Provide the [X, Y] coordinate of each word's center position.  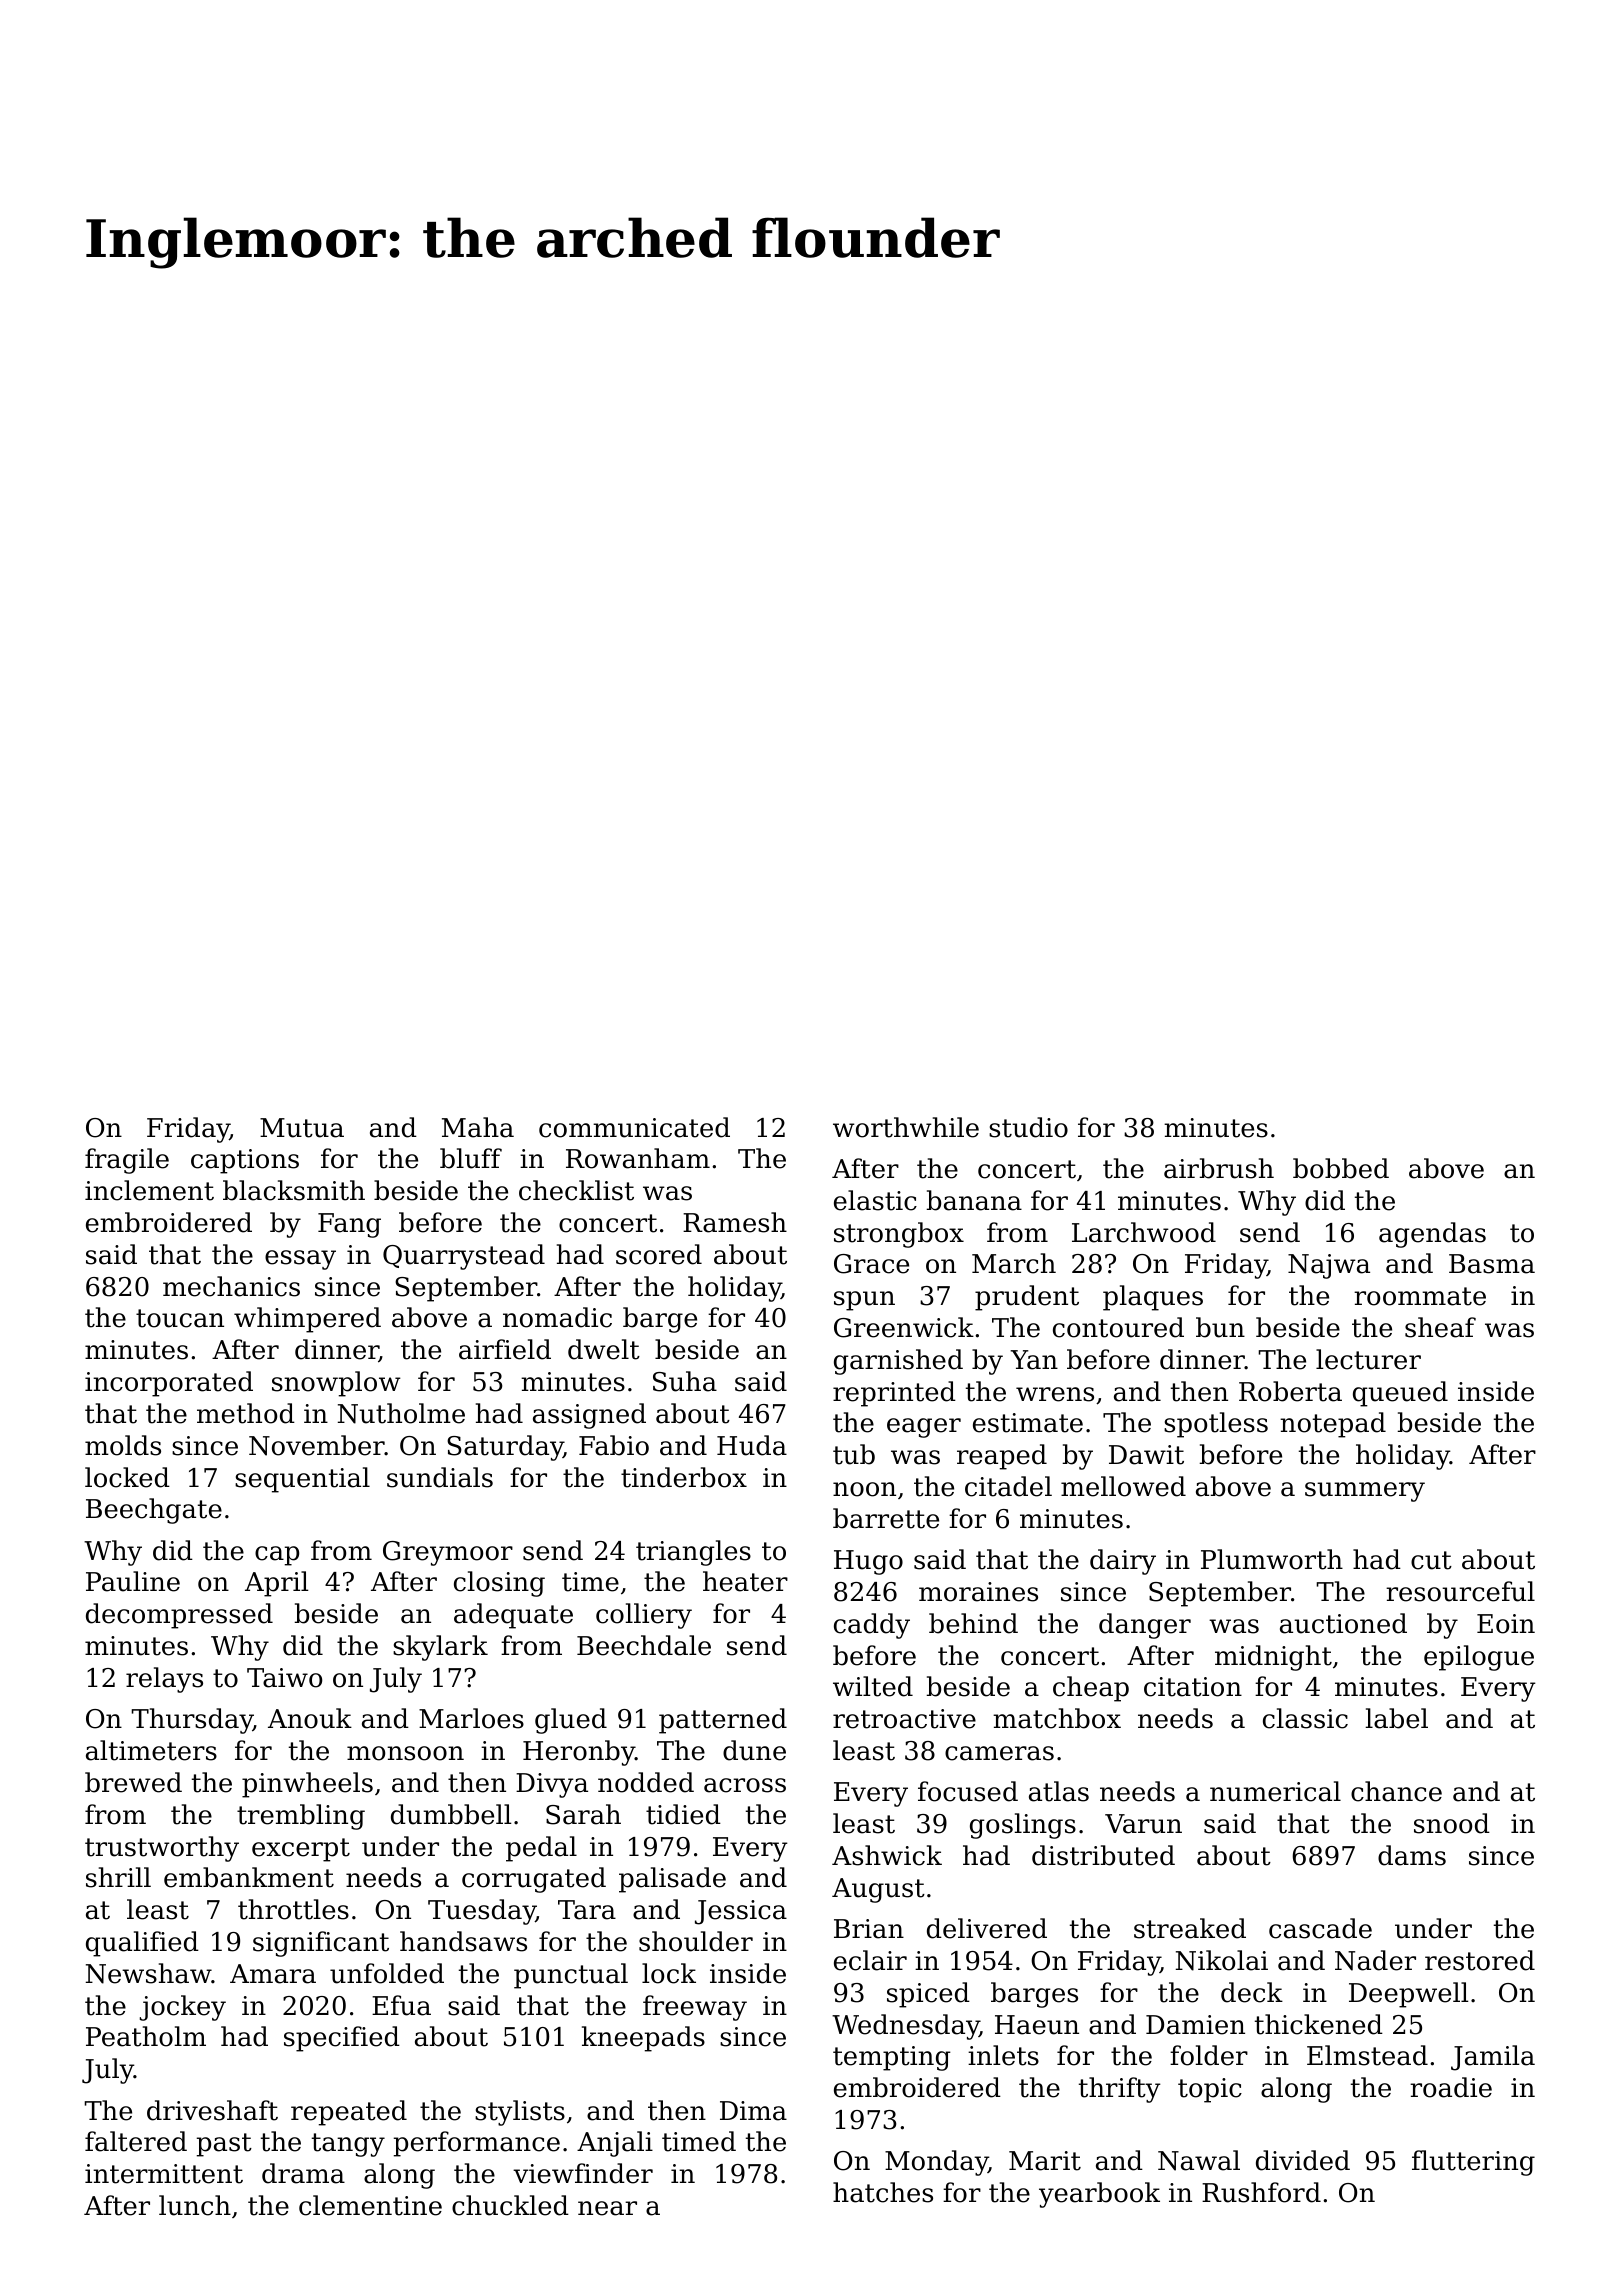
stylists [520, 2113]
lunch [195, 2205]
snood [1452, 1823]
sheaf [1440, 1327]
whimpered [307, 1320]
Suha [685, 1381]
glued [571, 1721]
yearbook [1099, 2195]
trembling [301, 1817]
